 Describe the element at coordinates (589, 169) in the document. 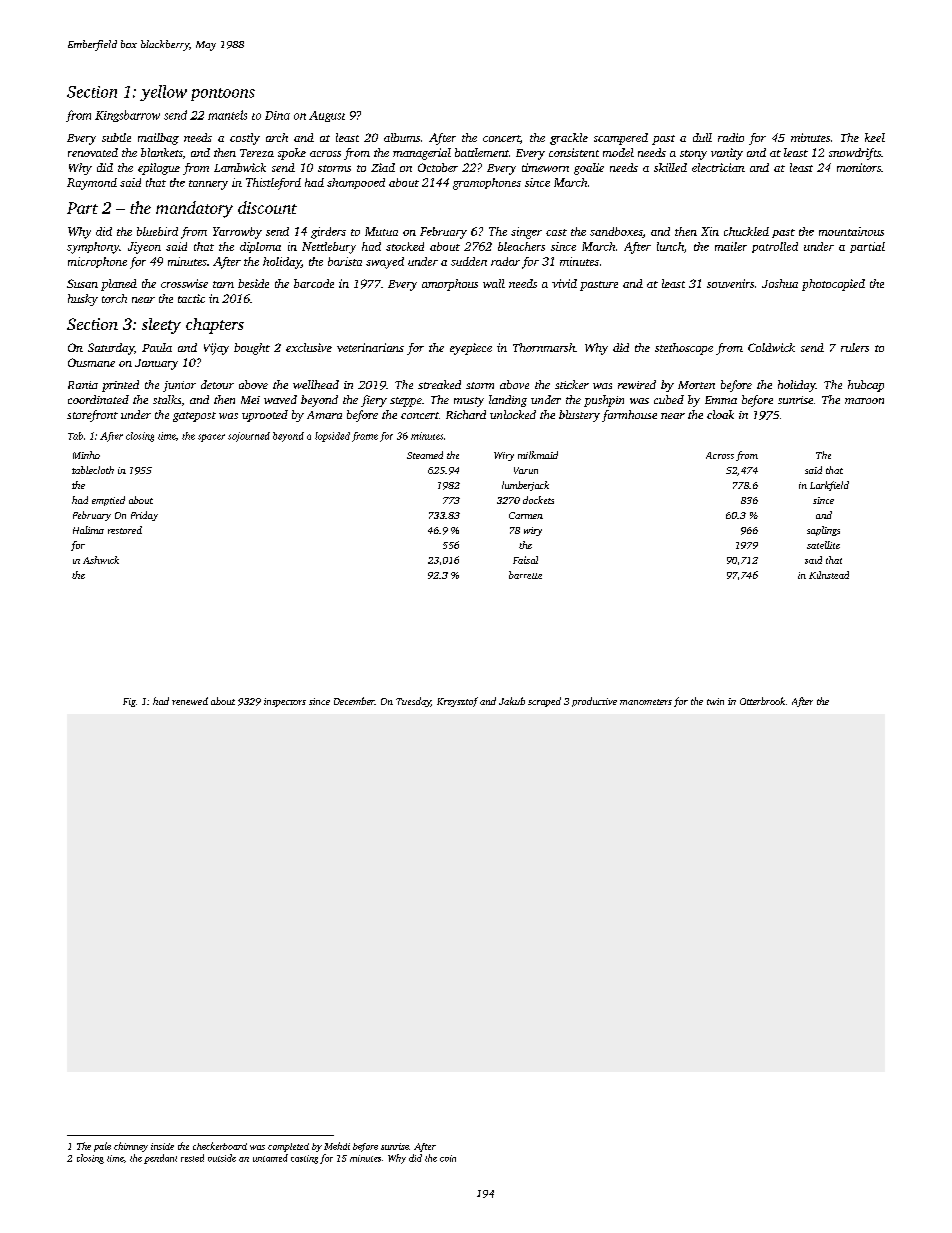

I see `goalie` at that location.
